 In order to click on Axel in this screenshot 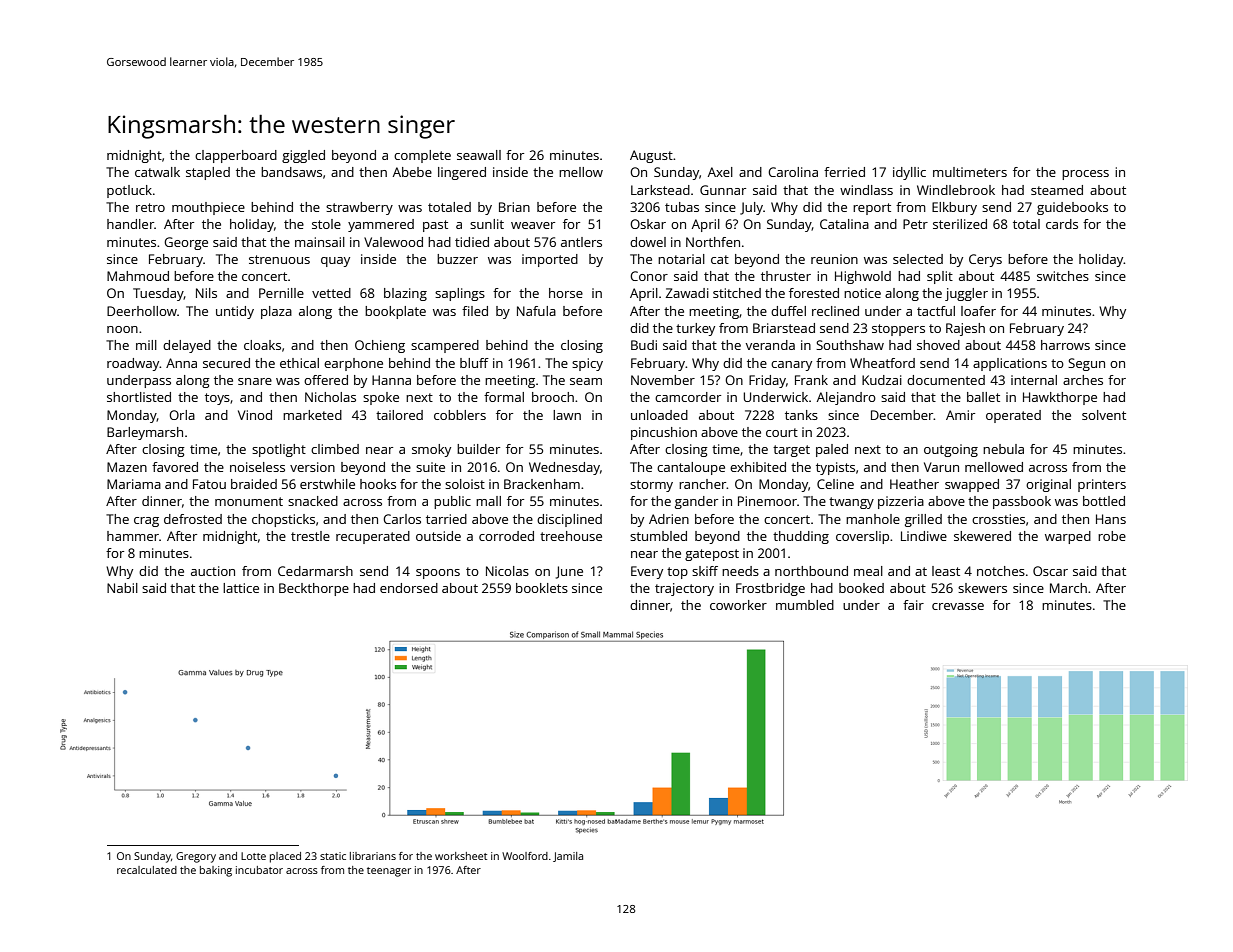, I will do `click(720, 172)`.
